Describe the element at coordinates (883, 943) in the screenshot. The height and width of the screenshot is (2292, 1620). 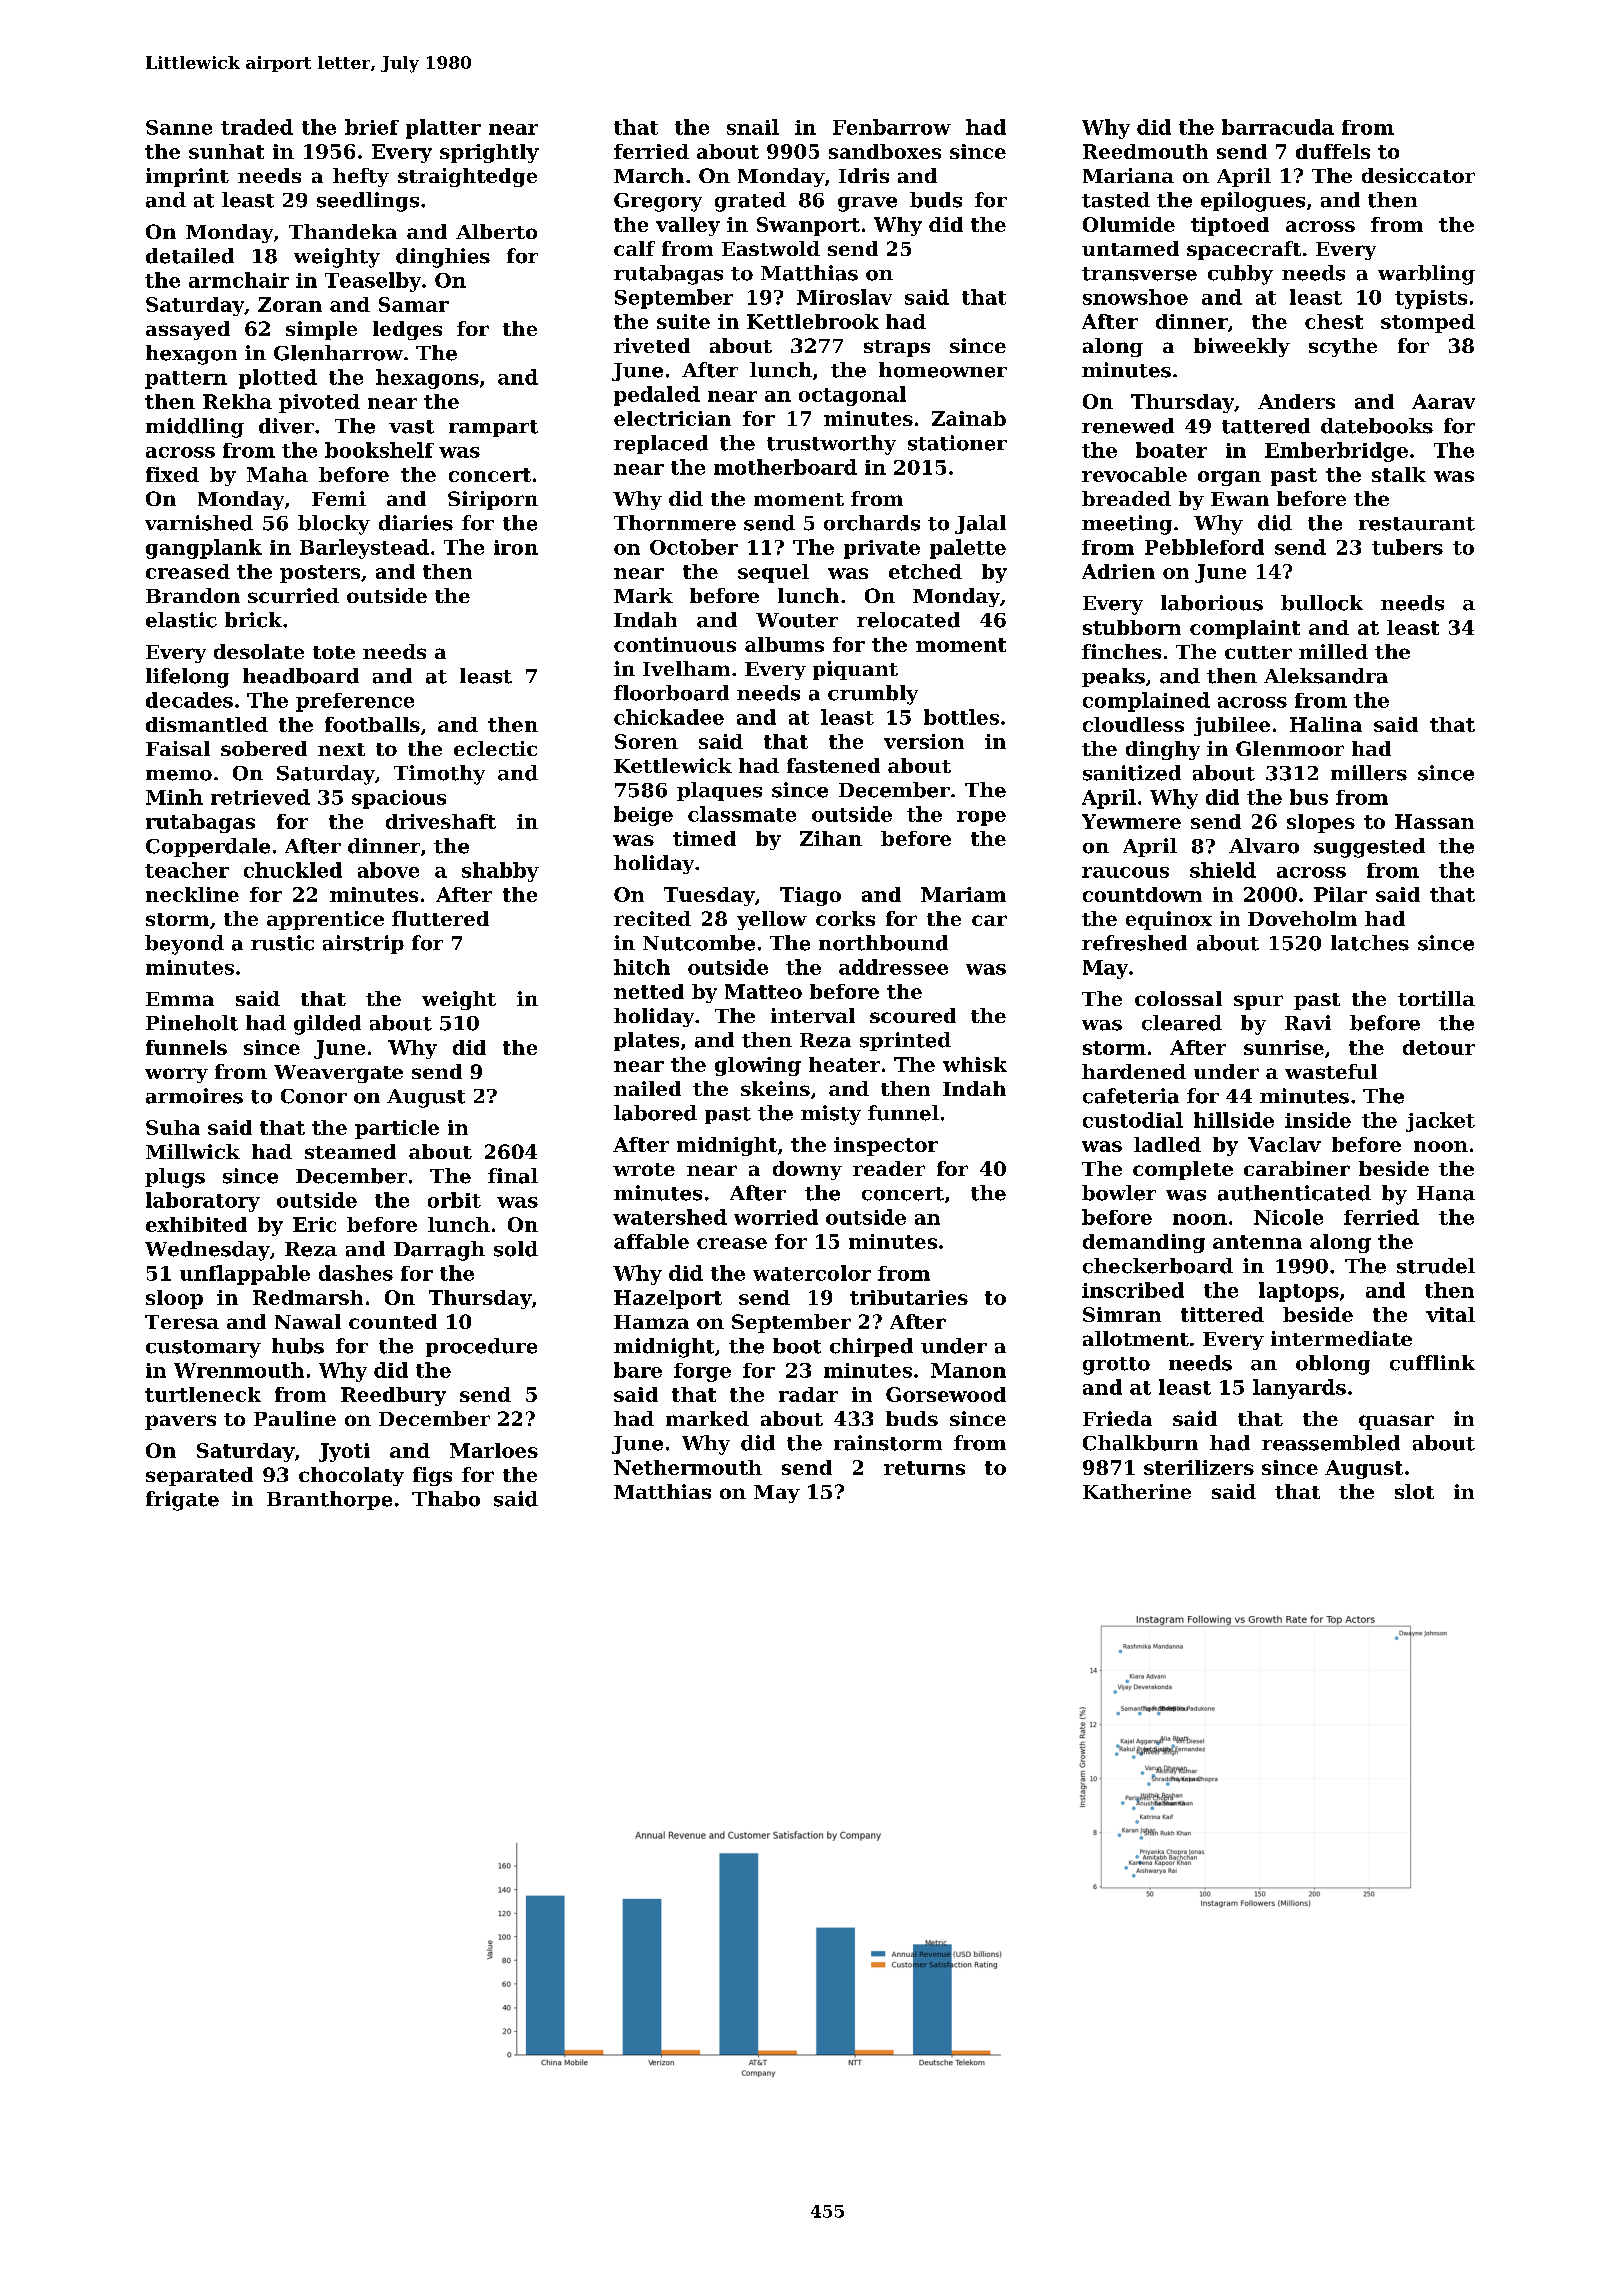
I see `northbound` at that location.
